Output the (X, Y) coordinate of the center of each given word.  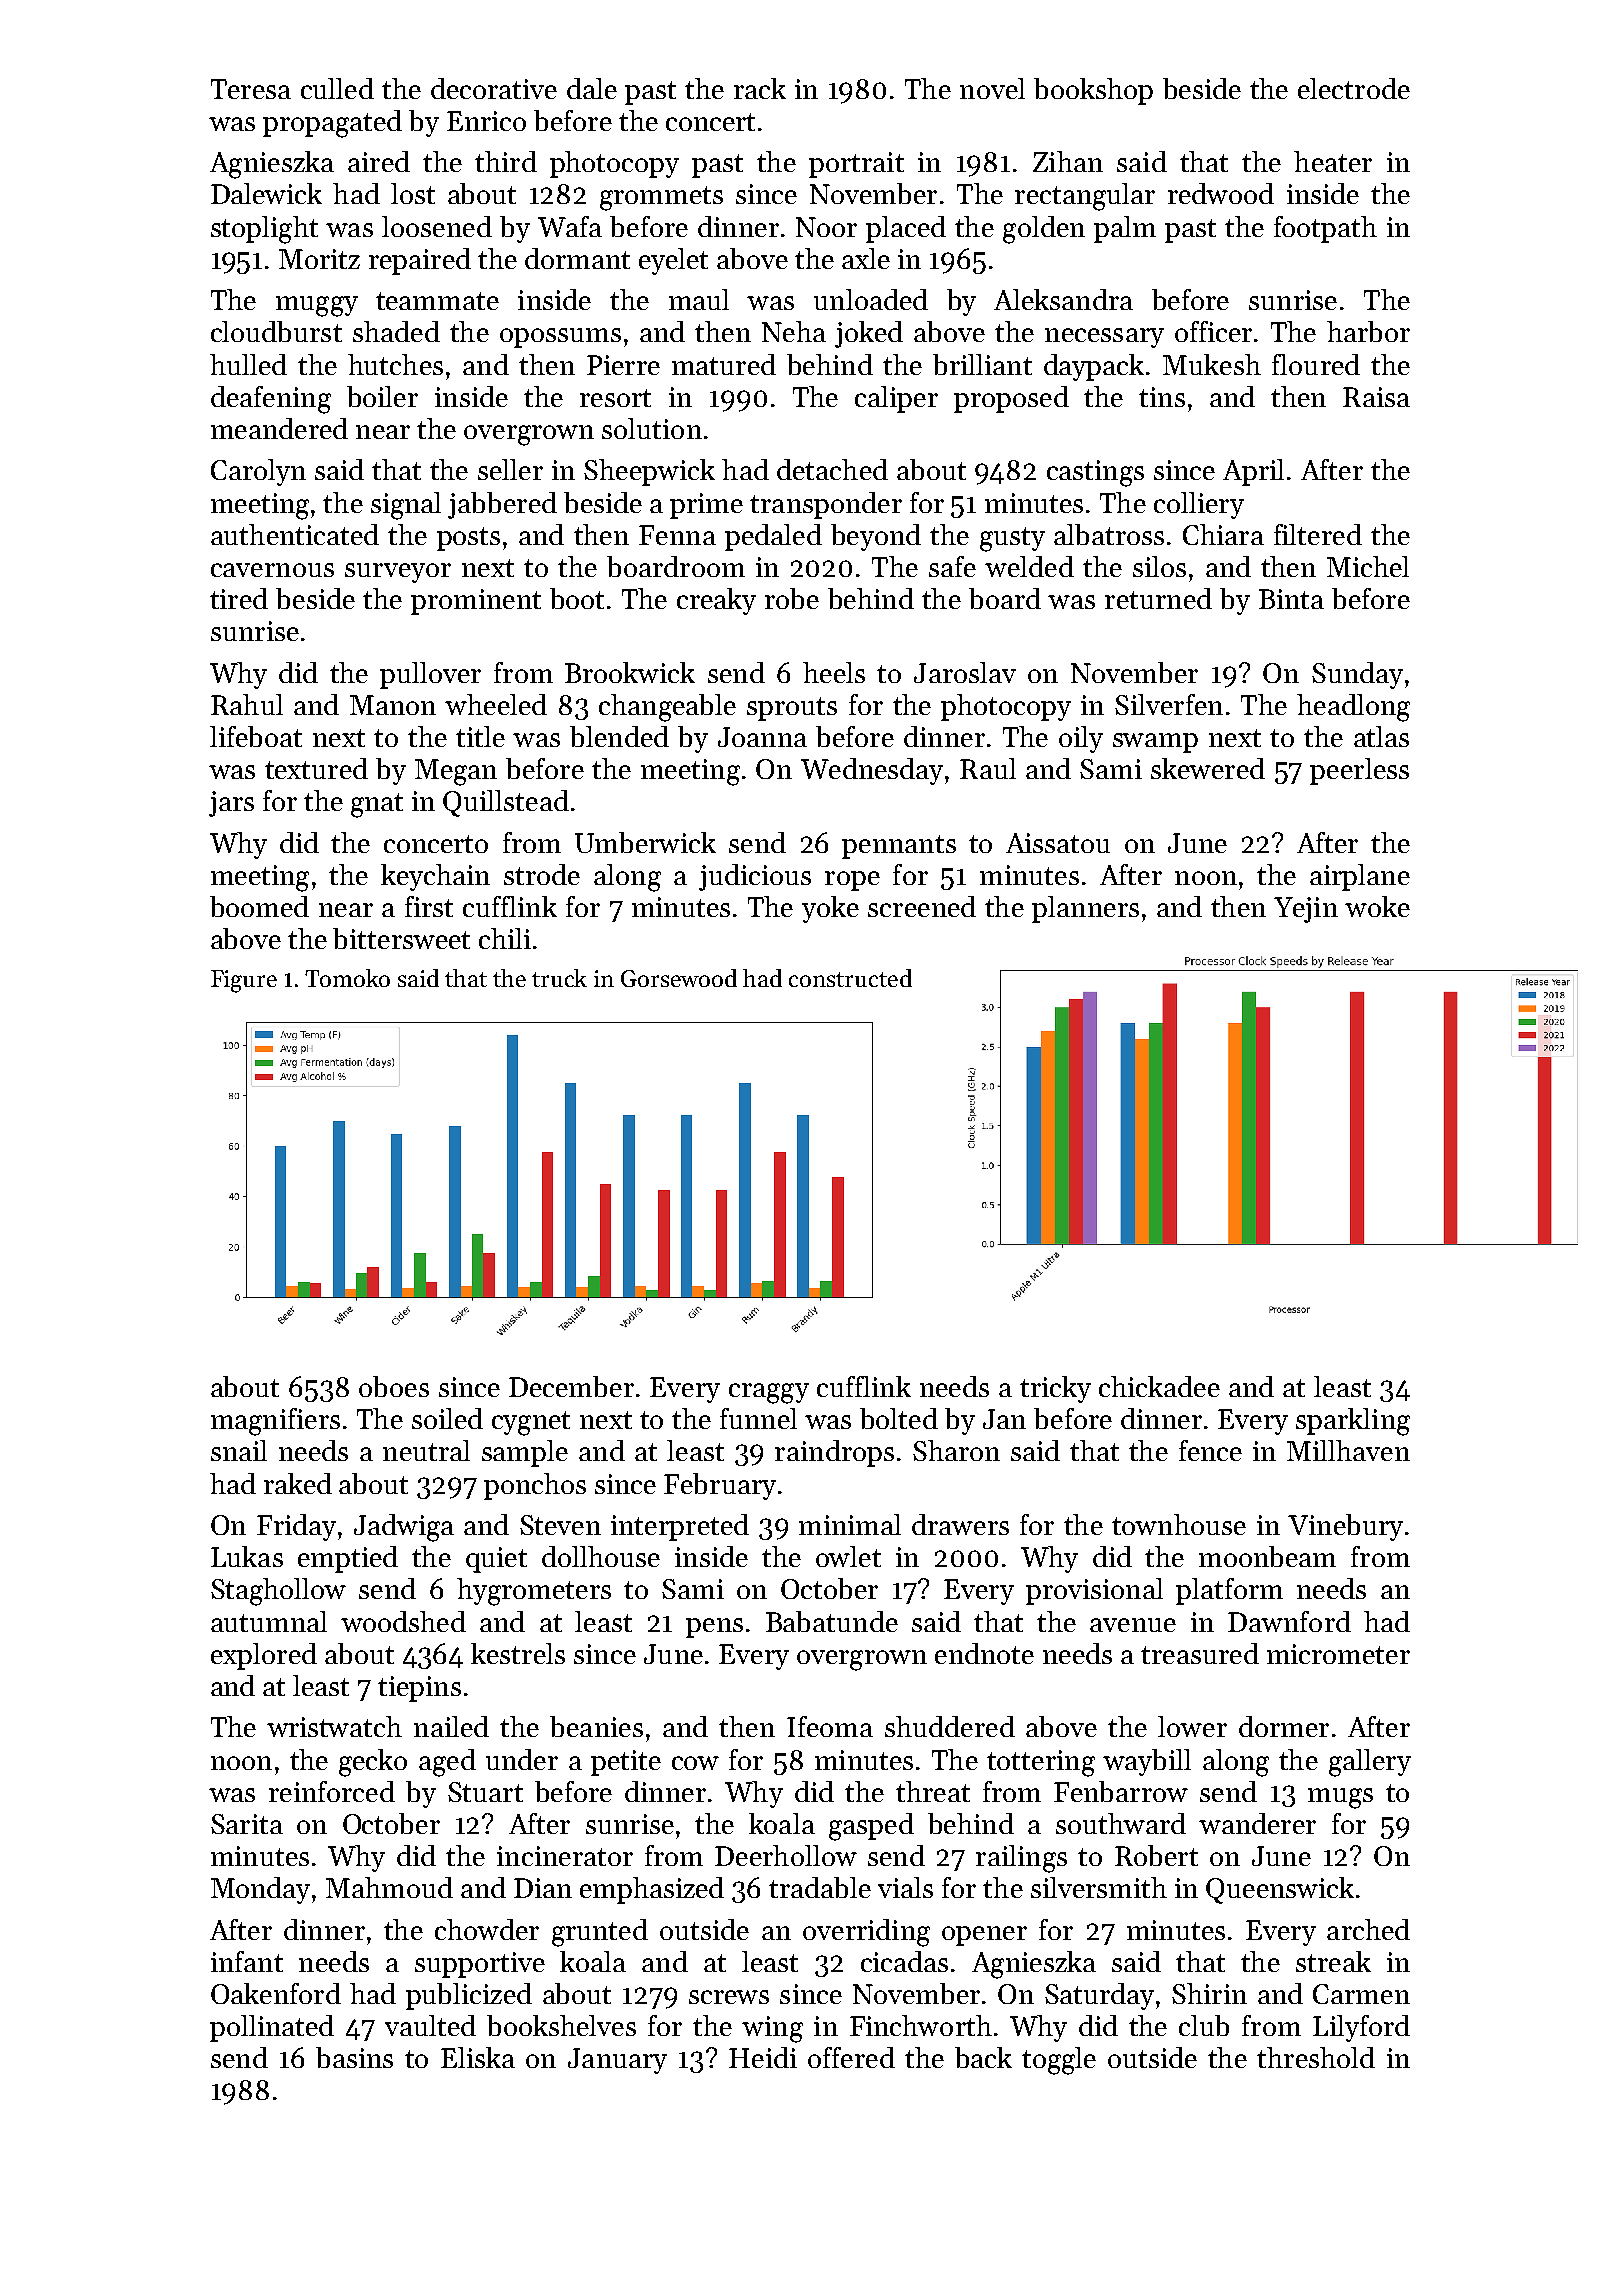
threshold (1316, 2057)
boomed (259, 906)
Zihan (1068, 161)
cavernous (272, 570)
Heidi (763, 2057)
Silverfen (1169, 704)
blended (619, 736)
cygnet (531, 1423)
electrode (1354, 88)
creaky (716, 601)
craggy (769, 1393)
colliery (1199, 505)
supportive (480, 1965)
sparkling (1353, 1422)
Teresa (251, 89)
